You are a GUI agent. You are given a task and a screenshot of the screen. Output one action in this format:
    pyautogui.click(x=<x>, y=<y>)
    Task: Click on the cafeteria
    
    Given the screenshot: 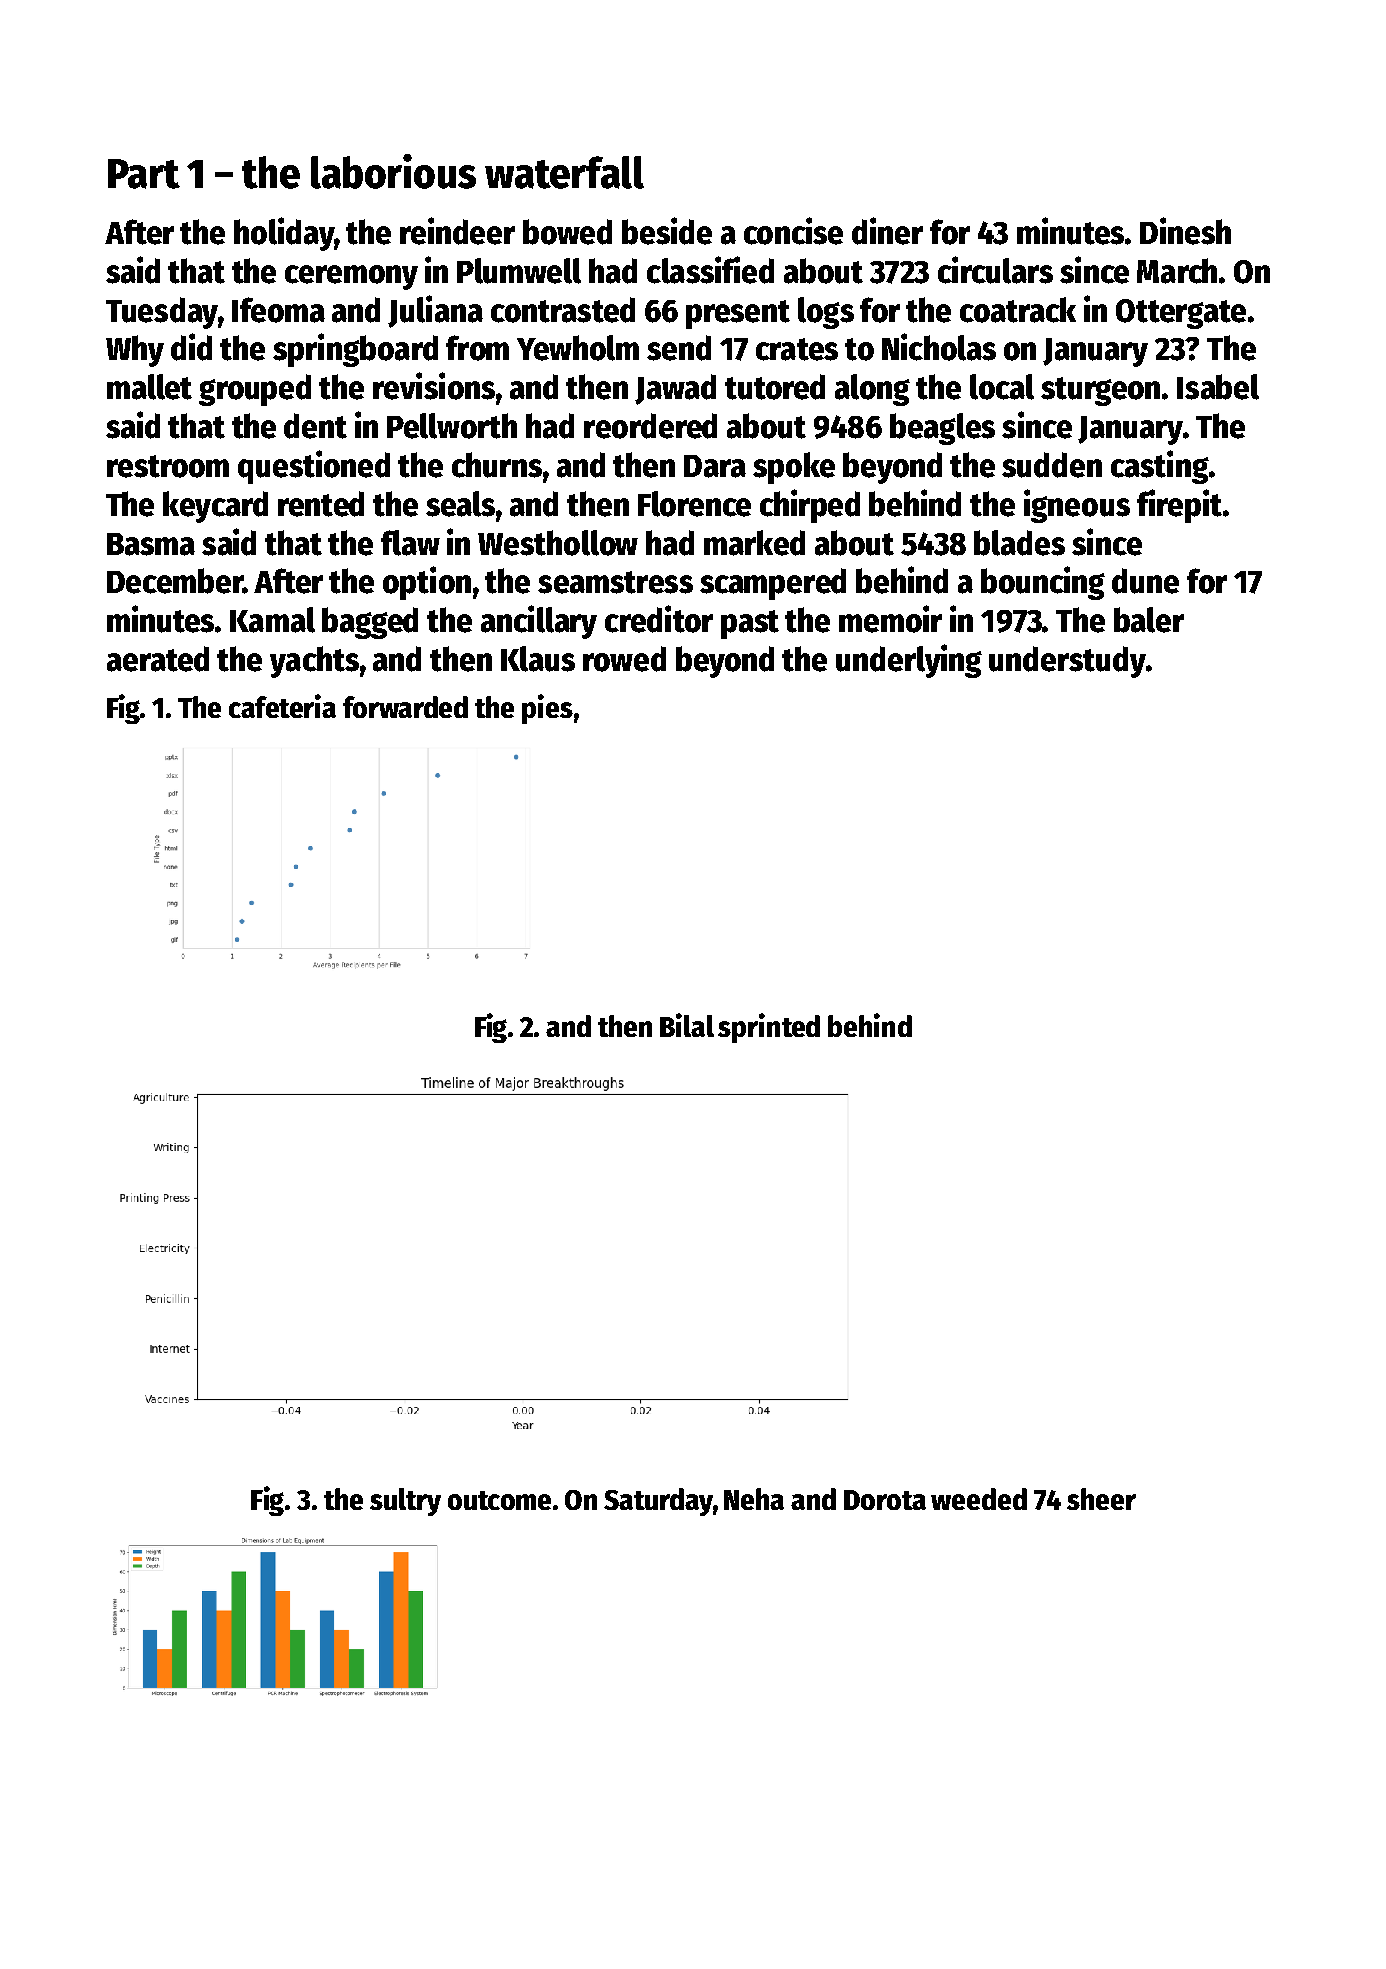 What is the action you would take?
    pyautogui.click(x=282, y=706)
